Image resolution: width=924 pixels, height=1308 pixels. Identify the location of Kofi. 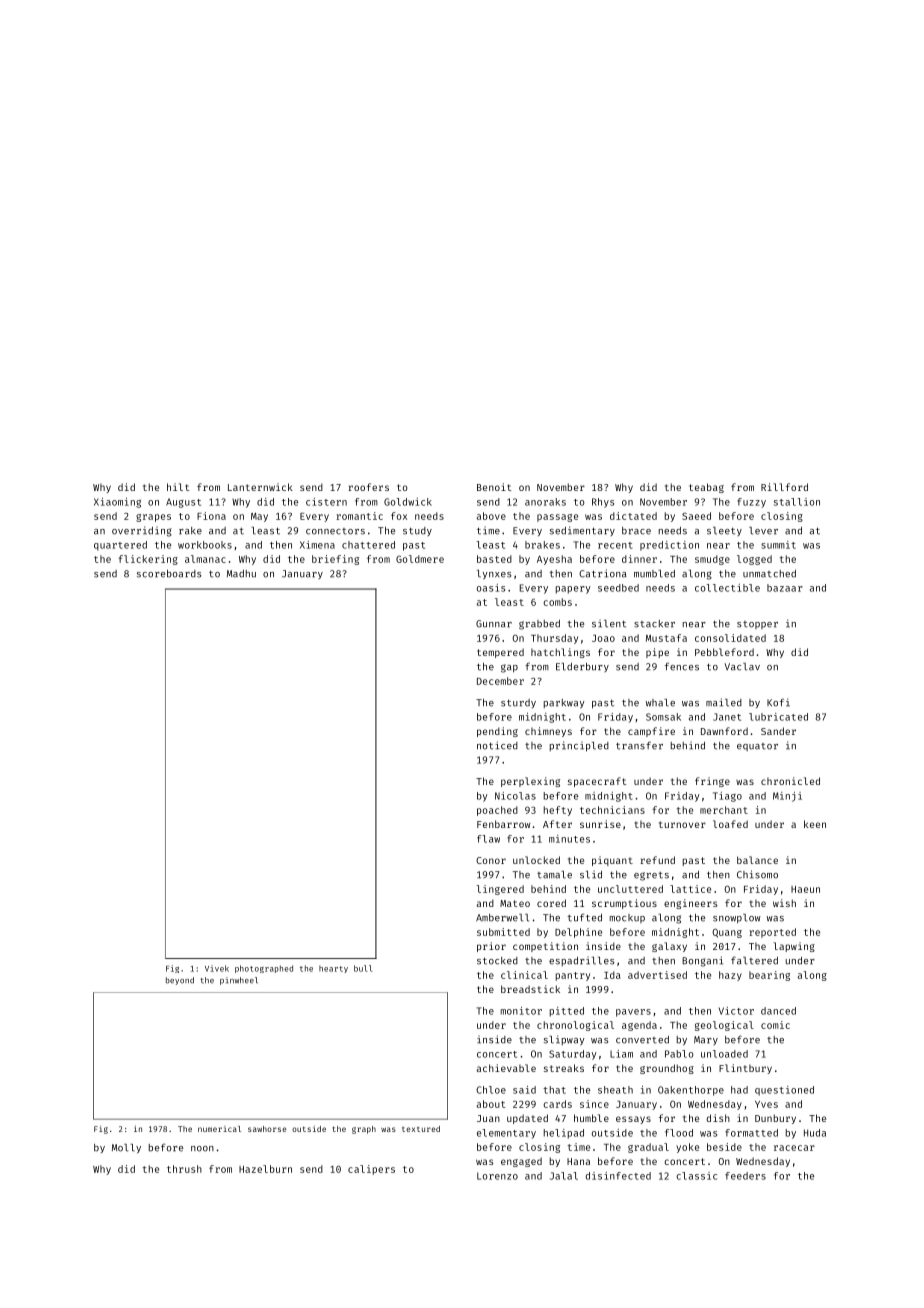
(778, 702).
